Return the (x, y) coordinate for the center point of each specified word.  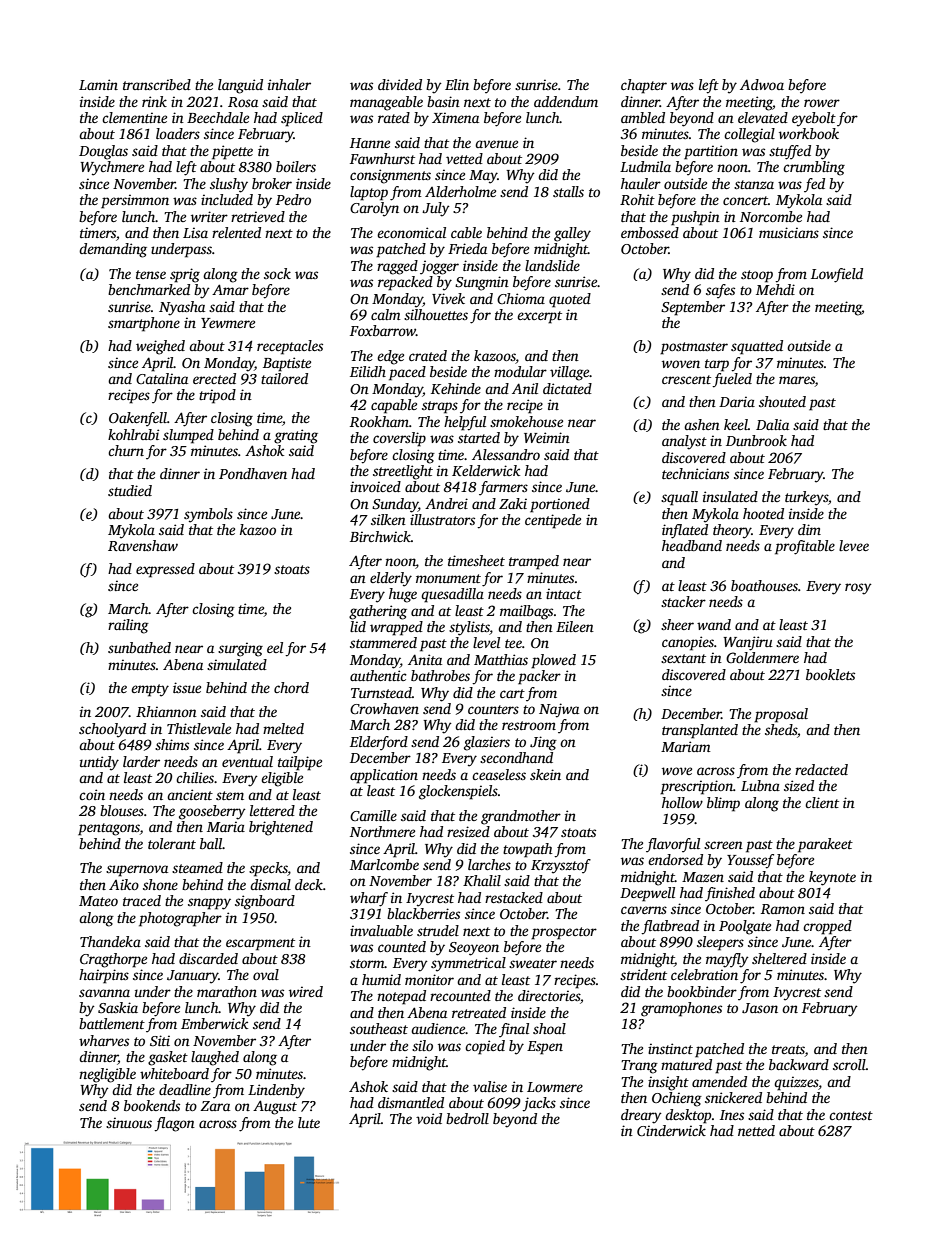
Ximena (455, 117)
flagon (174, 1124)
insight (668, 1083)
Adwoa (762, 84)
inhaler (289, 84)
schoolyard (112, 730)
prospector (564, 933)
